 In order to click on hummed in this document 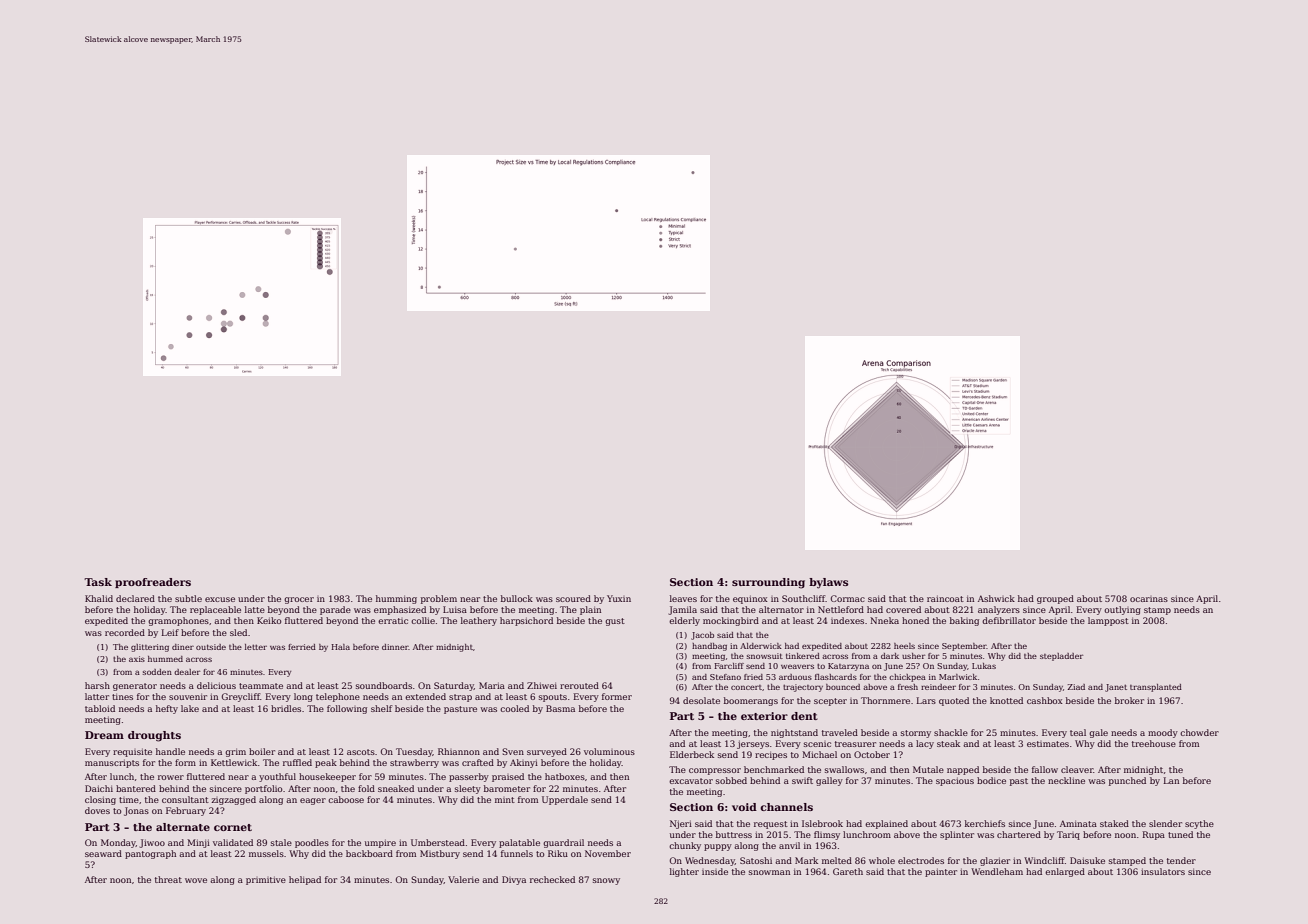, I will do `click(165, 659)`.
